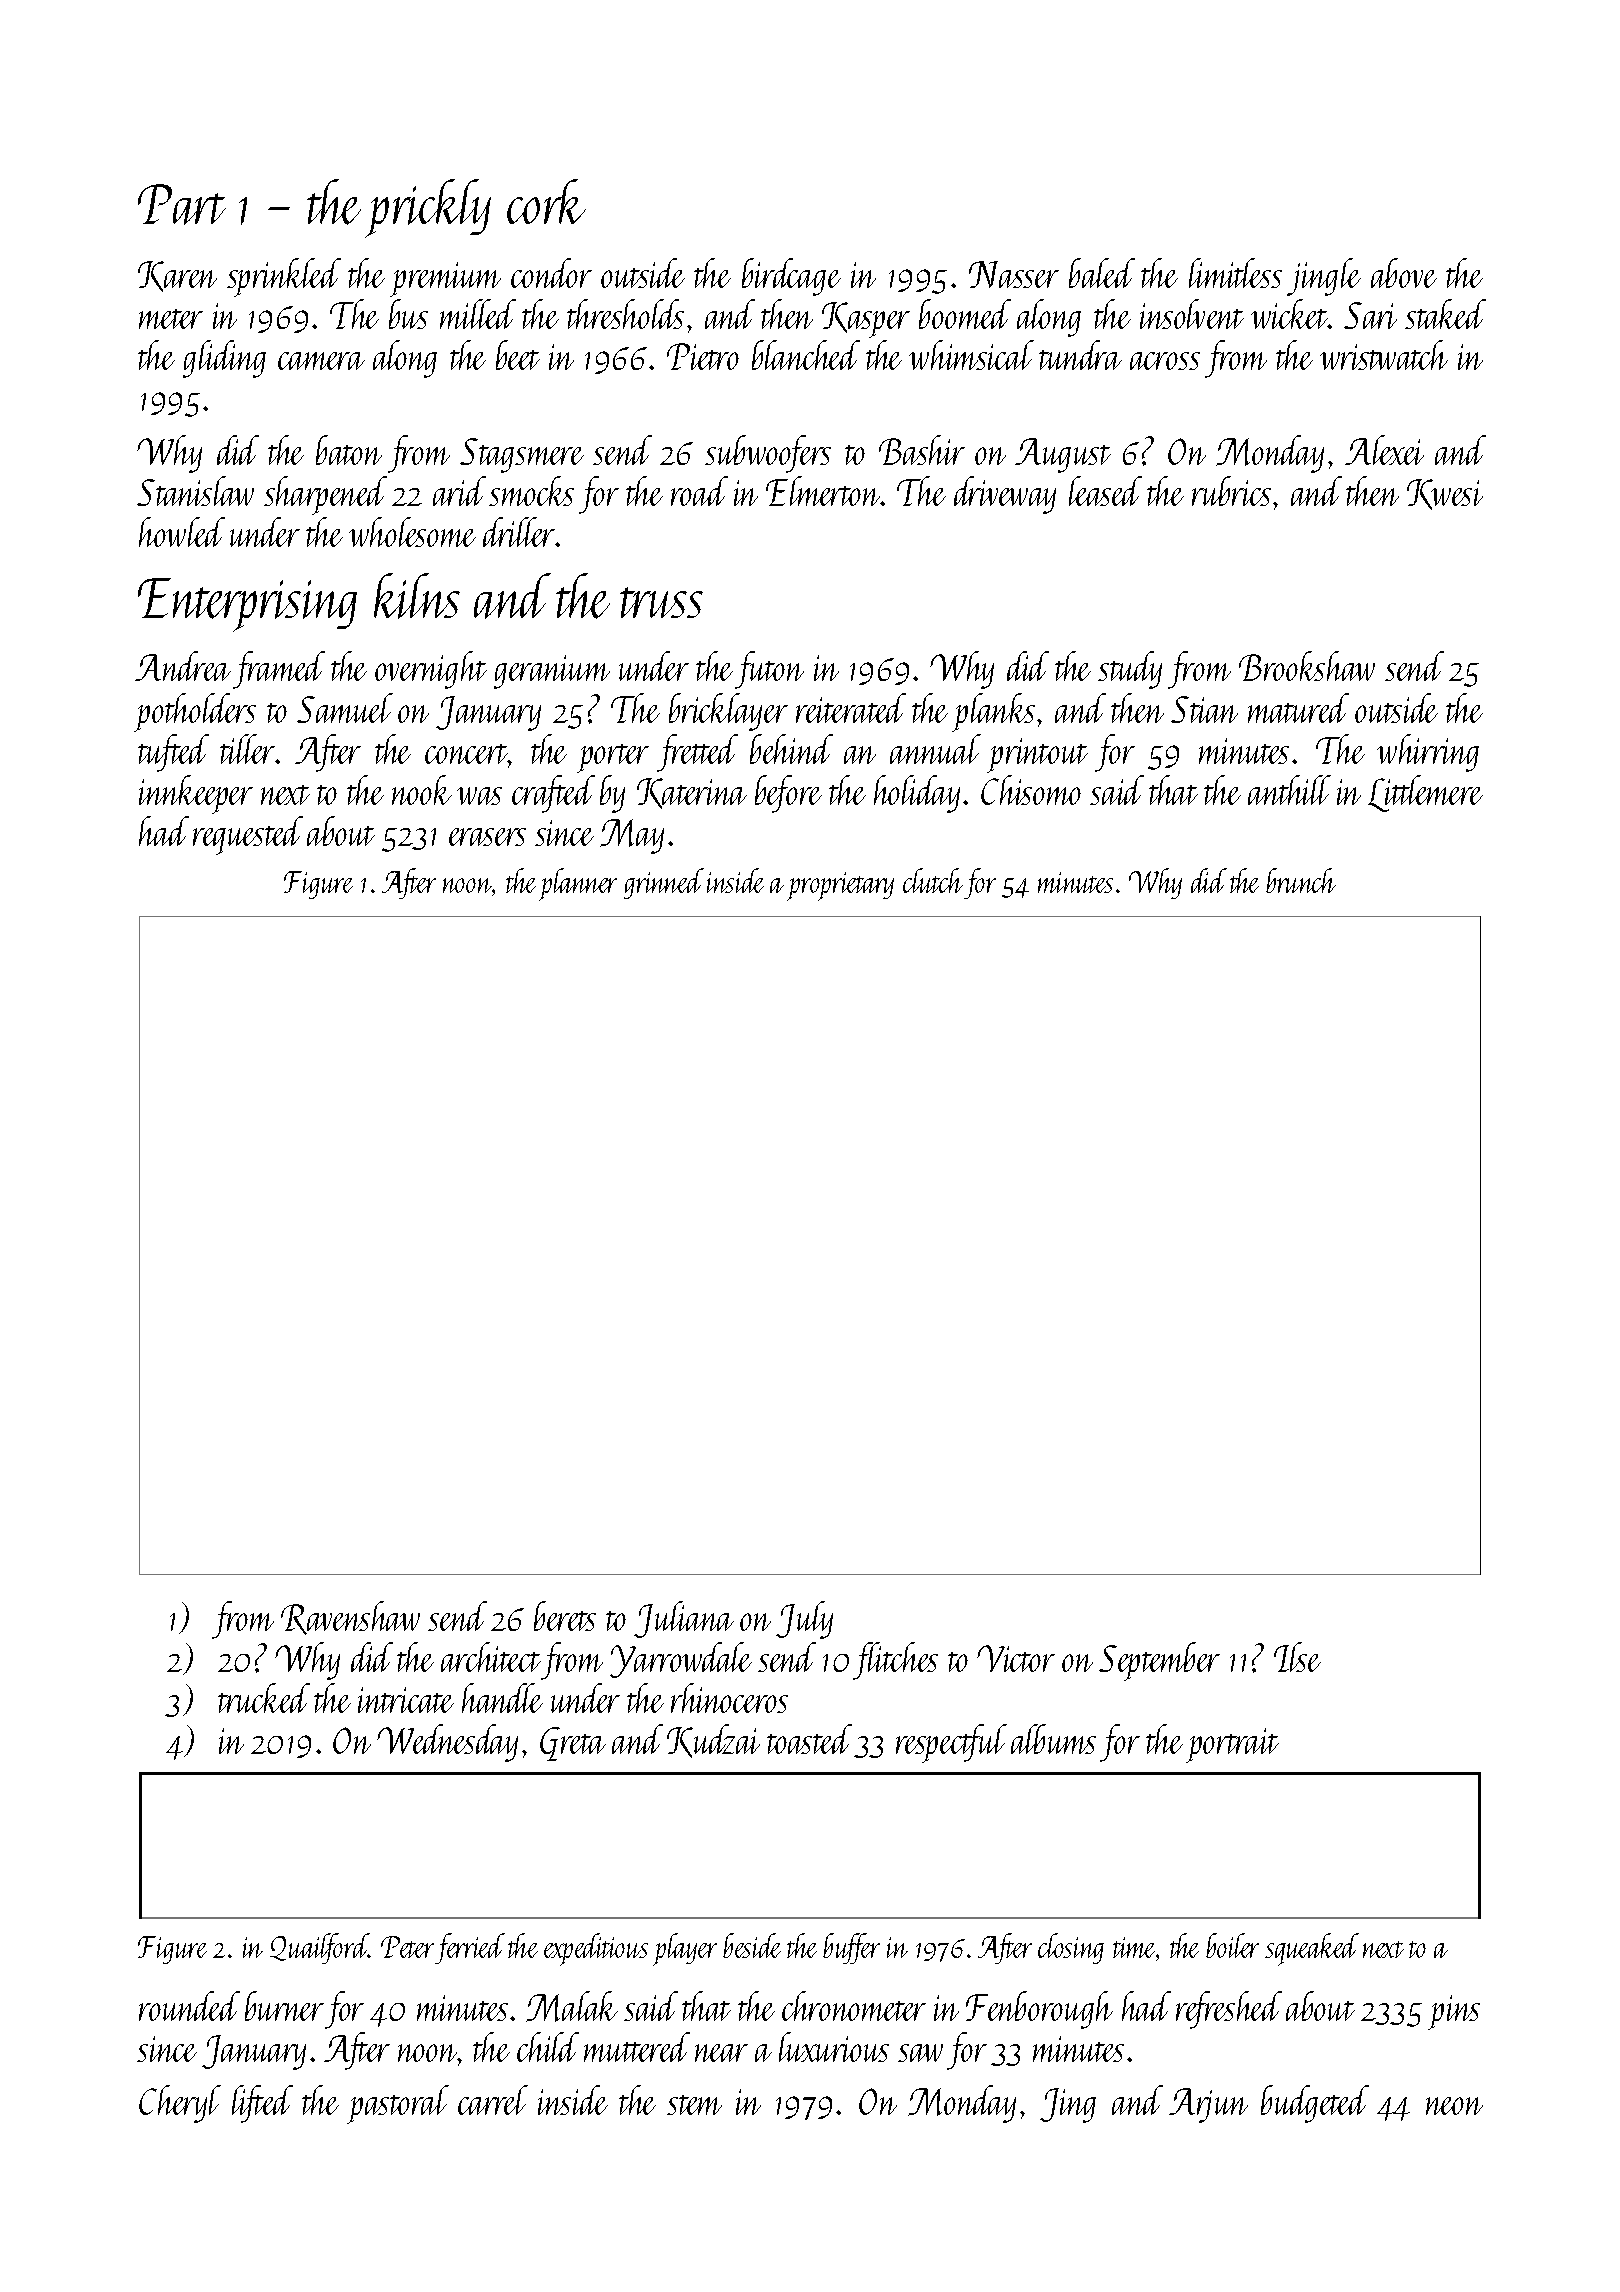 The height and width of the image is (2292, 1620). Describe the element at coordinates (699, 491) in the image. I see `road` at that location.
